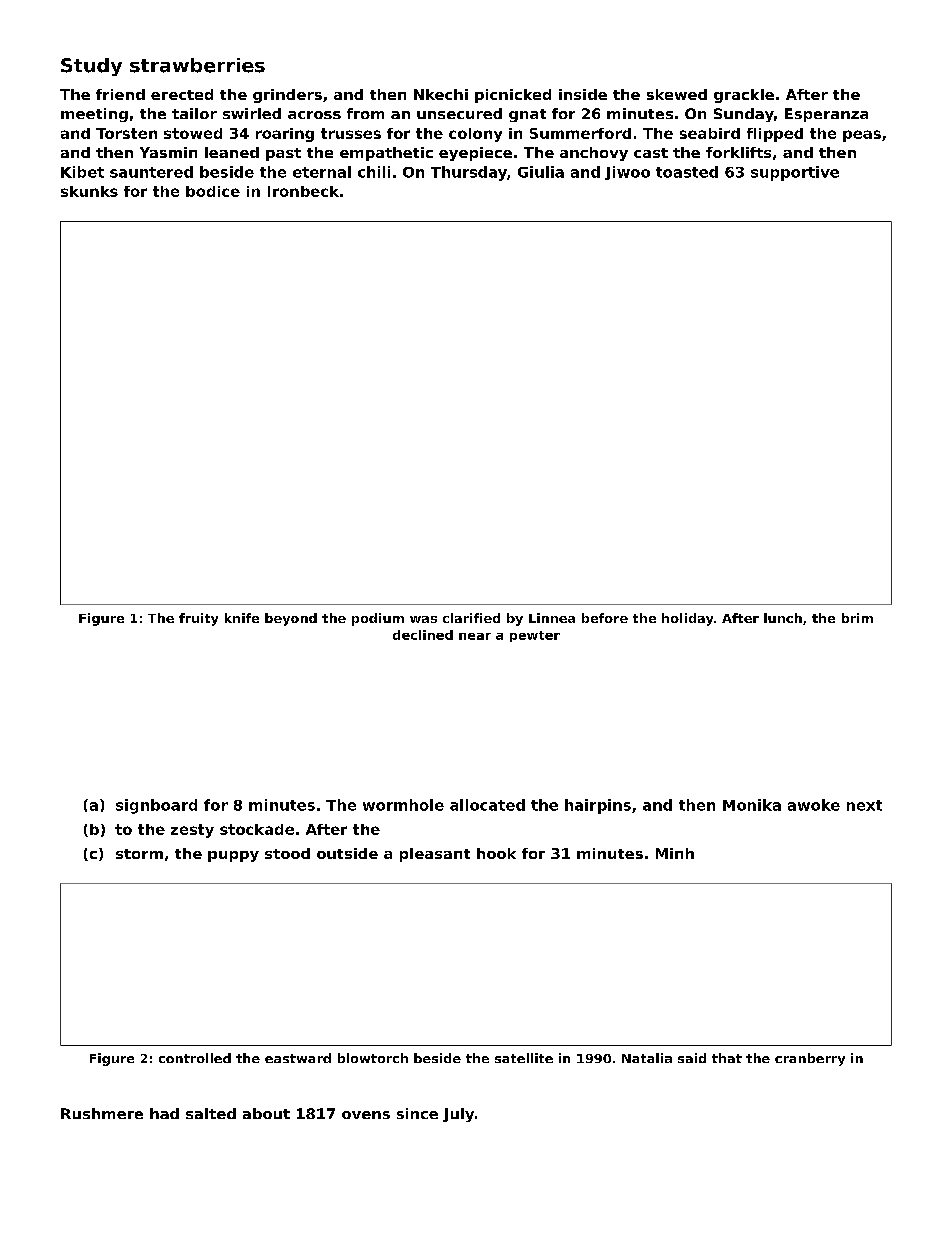  Describe the element at coordinates (89, 191) in the screenshot. I see `skunks` at that location.
